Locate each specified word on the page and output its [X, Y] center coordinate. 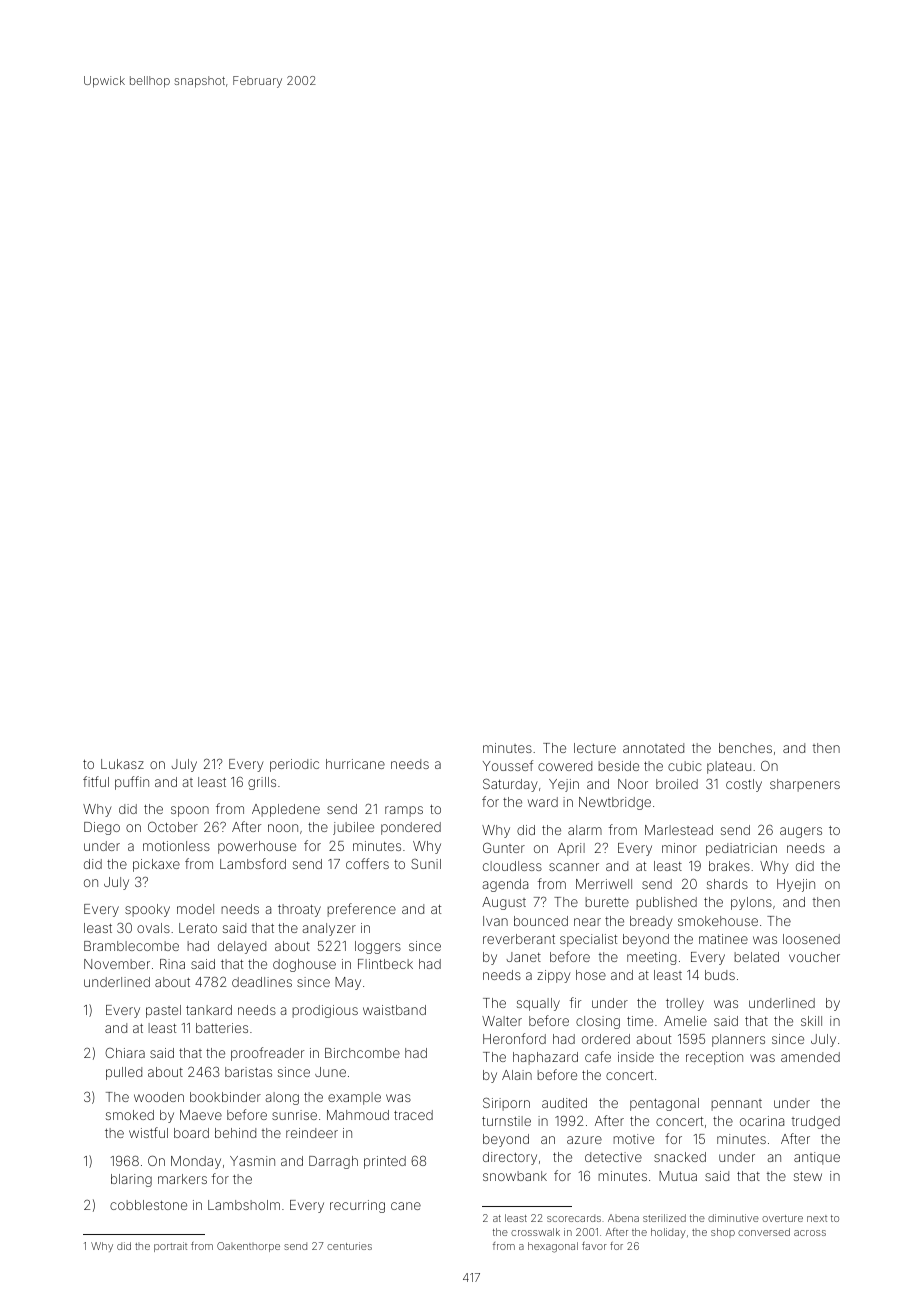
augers [801, 832]
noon [283, 828]
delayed [242, 947]
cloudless [512, 866]
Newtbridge [615, 803]
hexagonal [553, 1247]
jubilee [353, 828]
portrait [170, 1247]
